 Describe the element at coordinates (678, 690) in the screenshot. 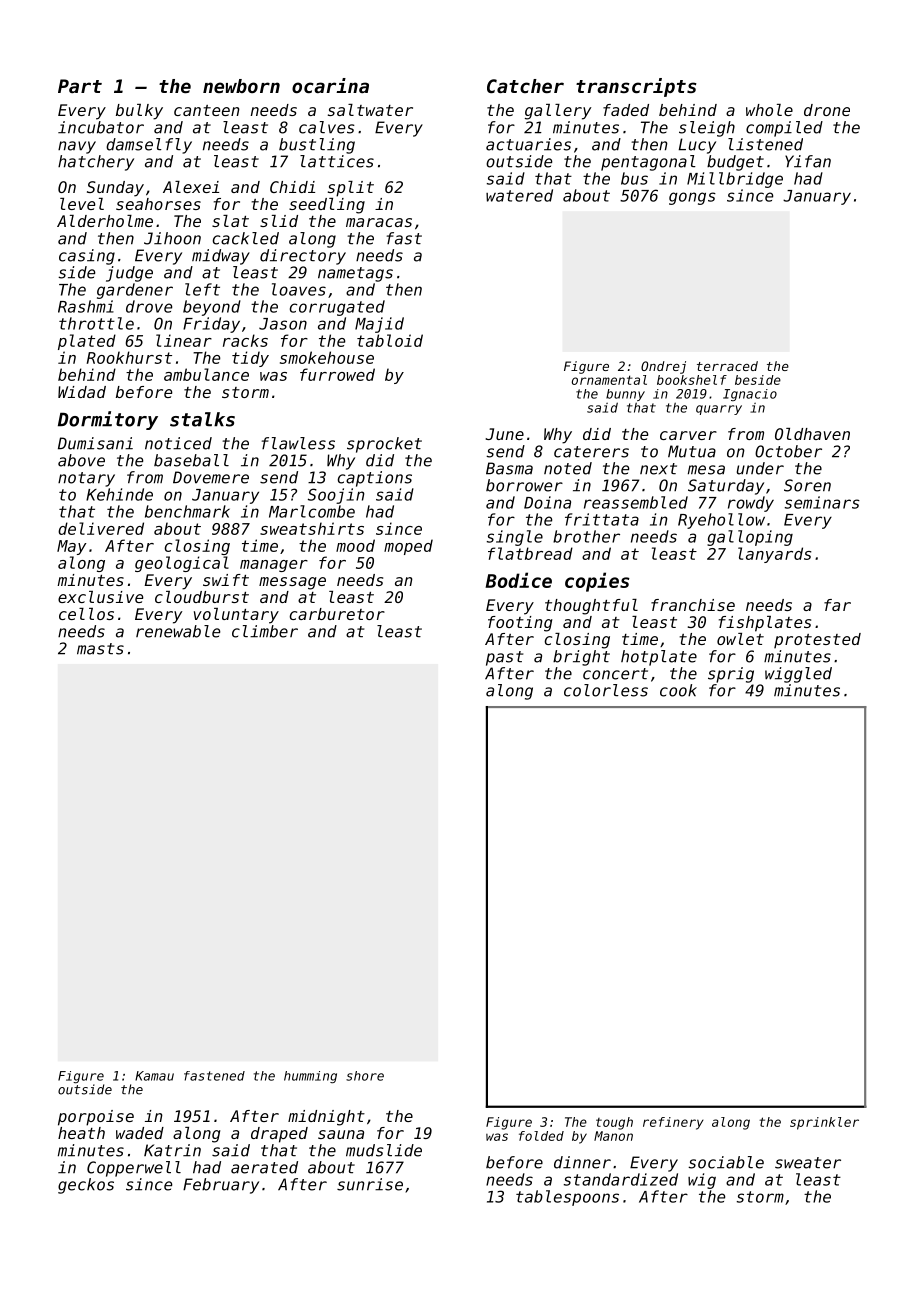

I see `cook` at that location.
